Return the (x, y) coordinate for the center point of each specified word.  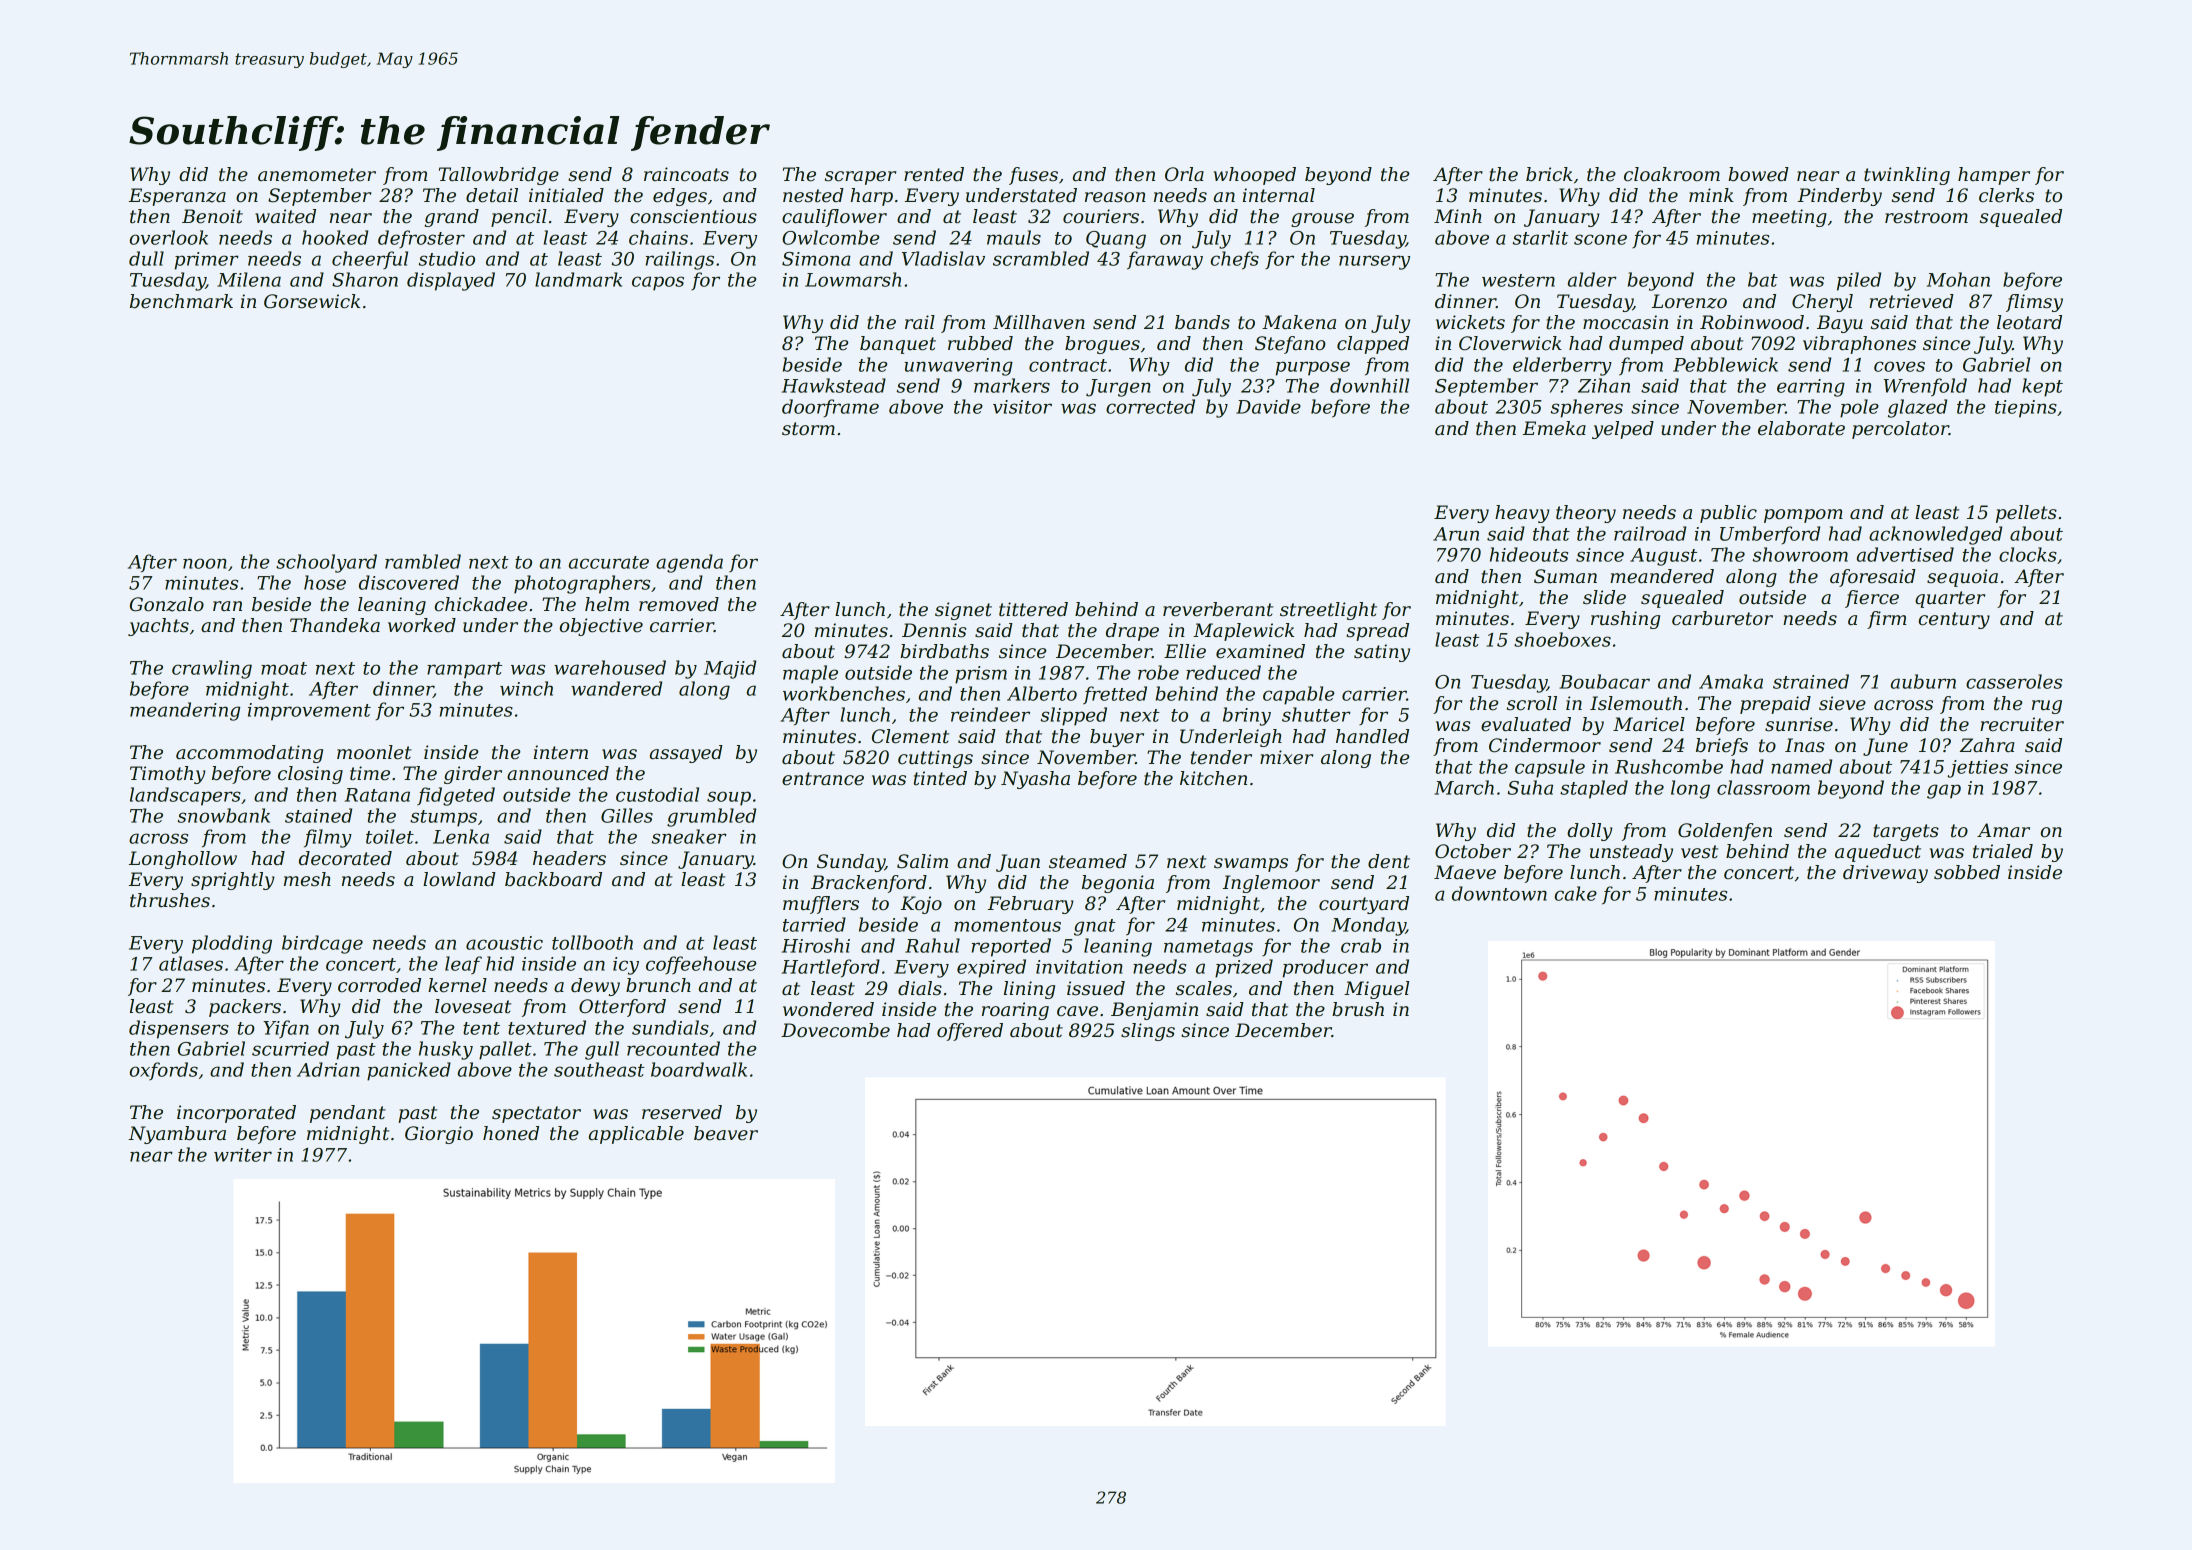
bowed (1758, 174)
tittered (1033, 609)
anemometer (317, 175)
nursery (1374, 262)
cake (1576, 893)
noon (204, 563)
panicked (409, 1071)
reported (1011, 947)
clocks (2028, 554)
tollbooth (592, 942)
